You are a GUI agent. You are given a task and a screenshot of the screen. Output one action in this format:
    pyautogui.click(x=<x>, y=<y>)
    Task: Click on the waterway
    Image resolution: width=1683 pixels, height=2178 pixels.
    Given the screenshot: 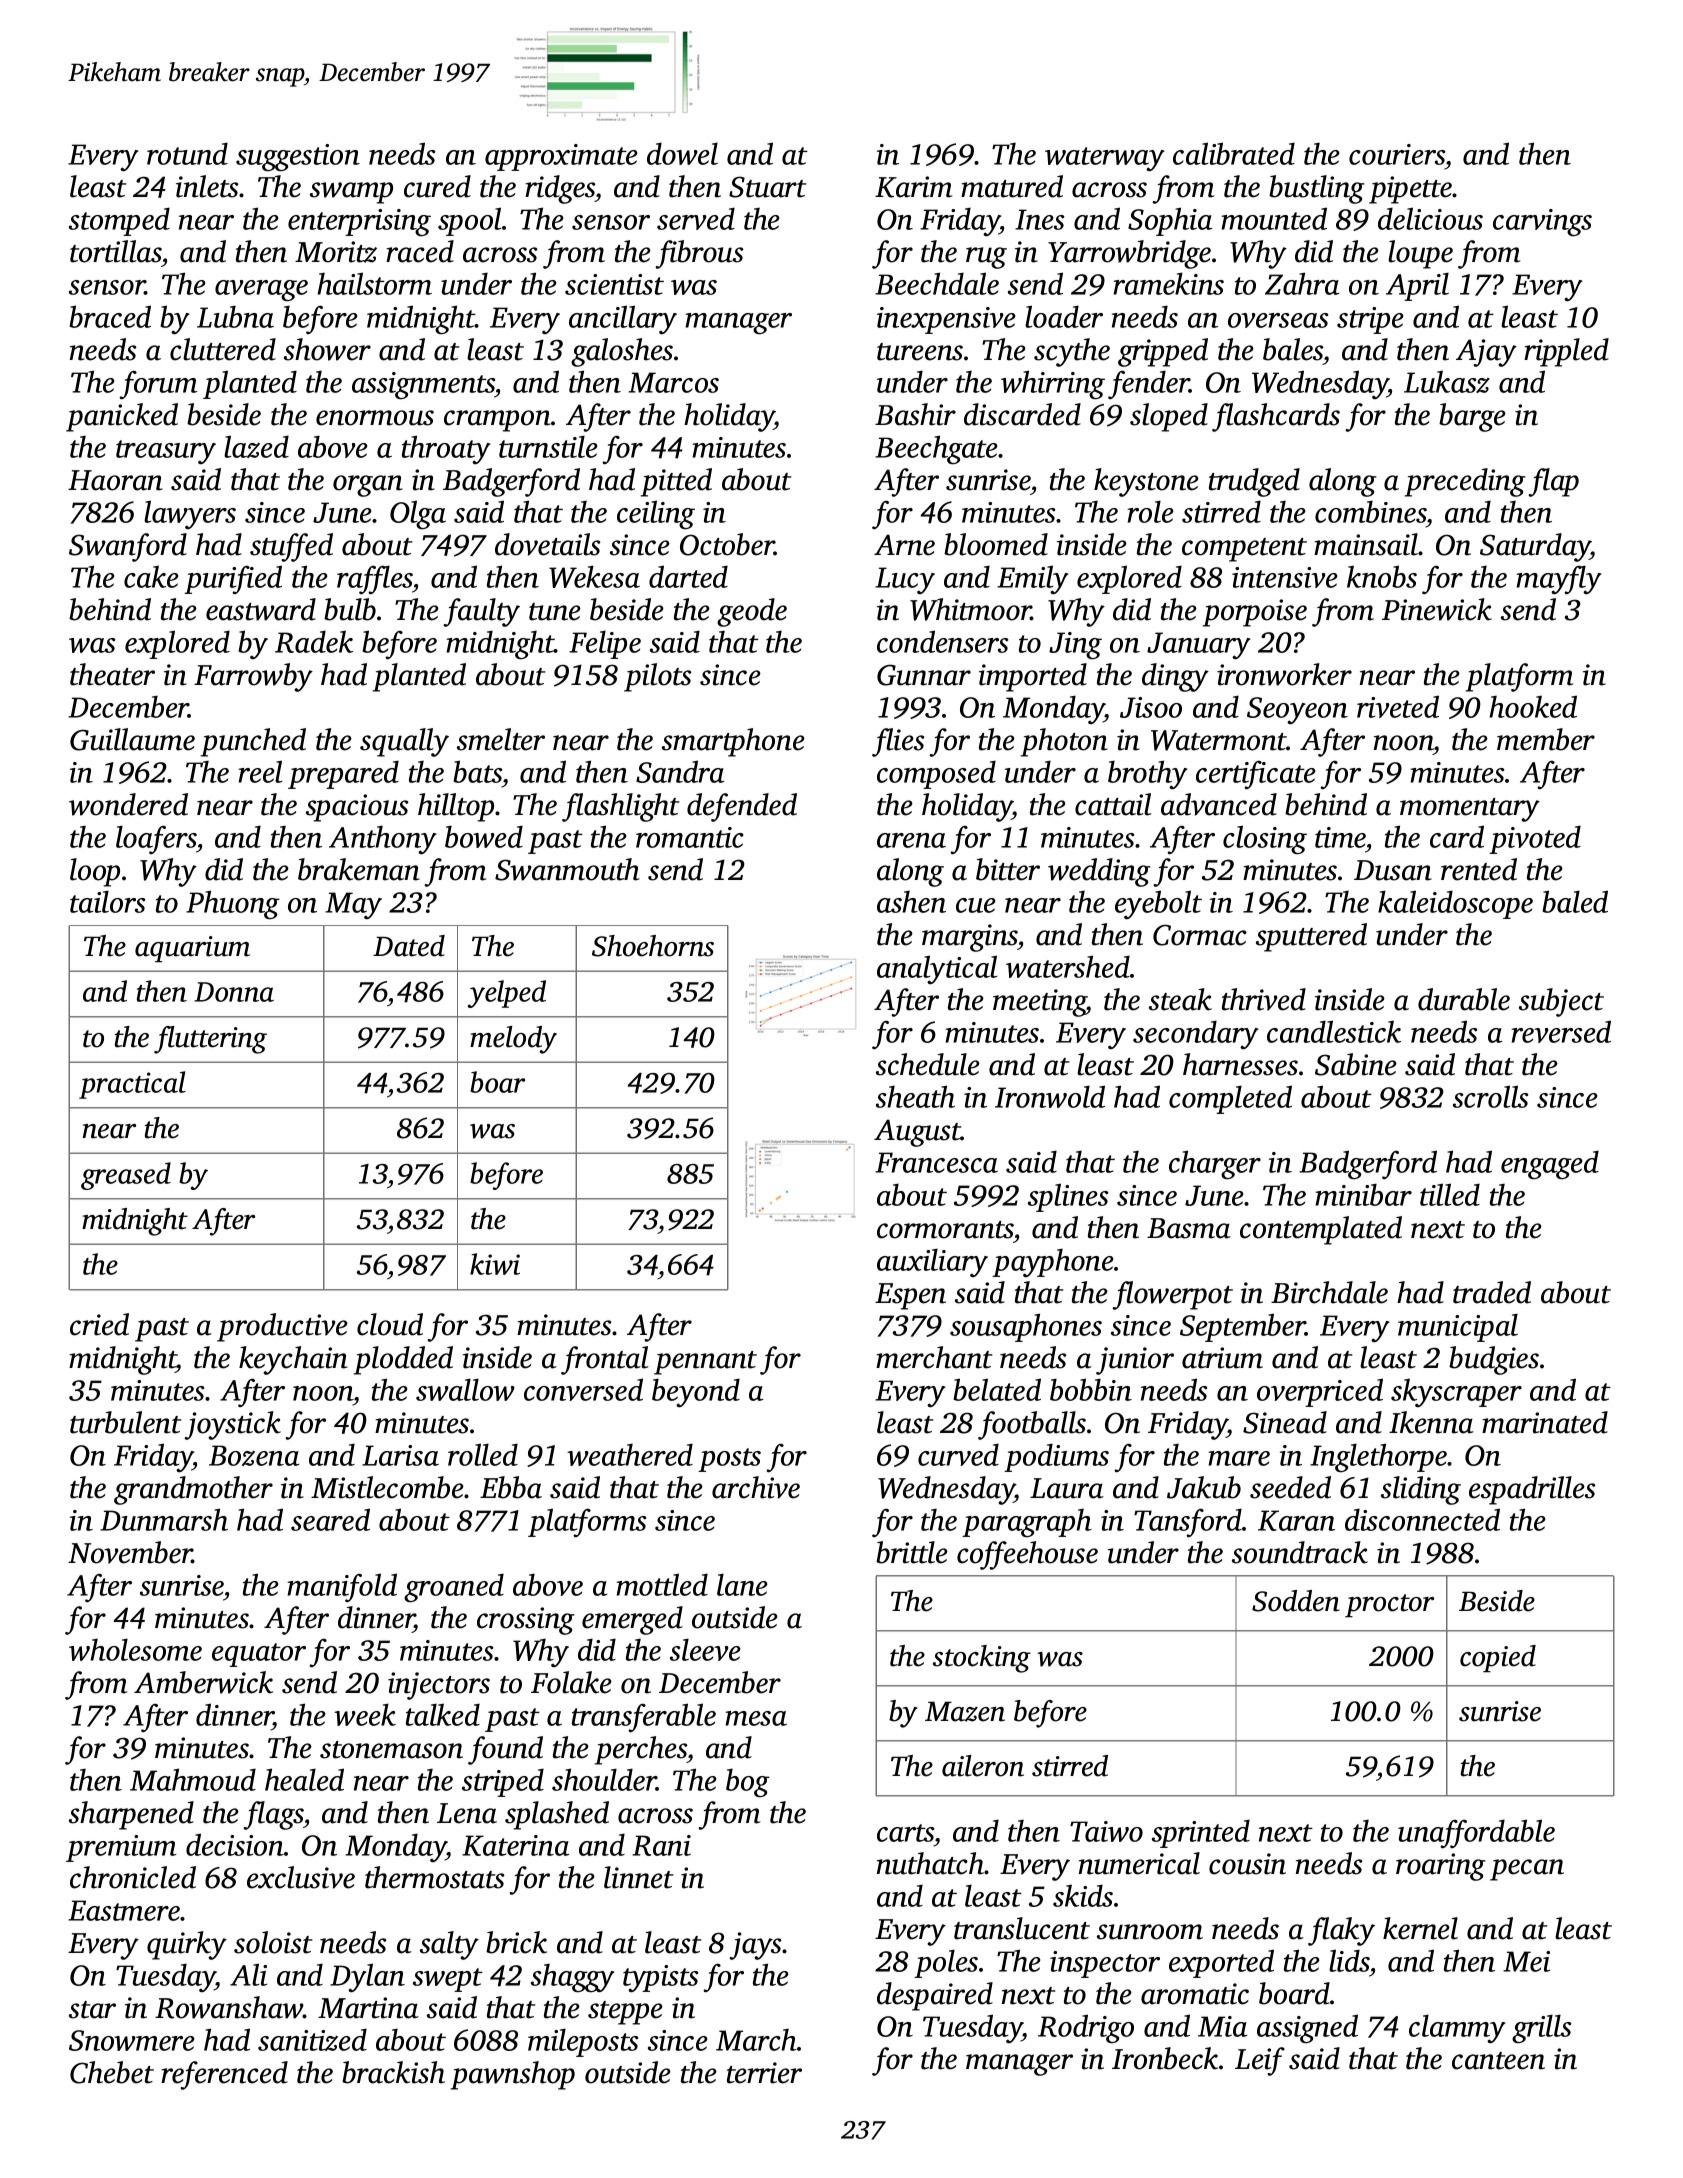 What is the action you would take?
    pyautogui.click(x=1105, y=159)
